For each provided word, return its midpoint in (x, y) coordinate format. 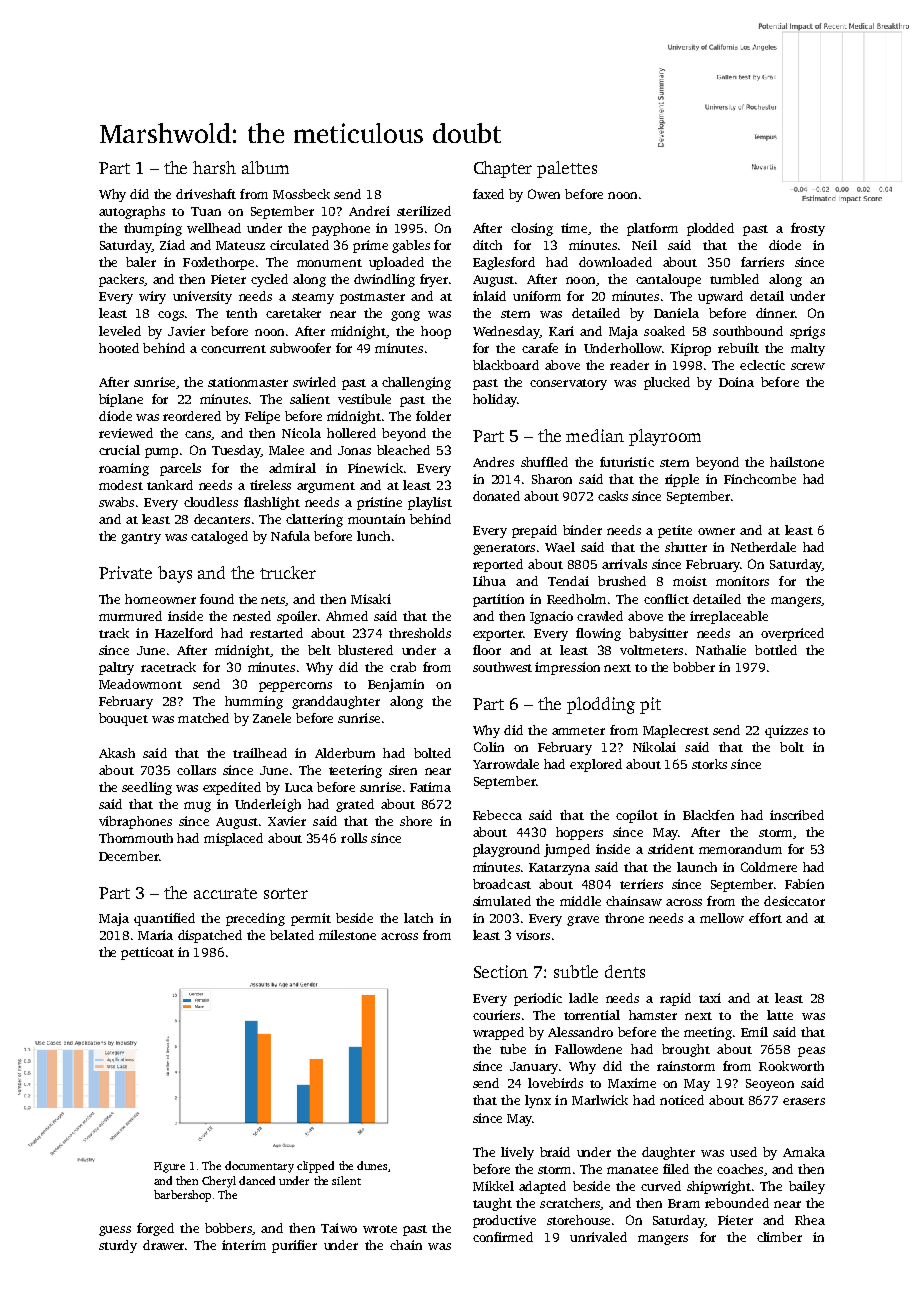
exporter (498, 635)
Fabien (804, 884)
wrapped (498, 1033)
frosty (808, 229)
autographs (132, 212)
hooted (119, 348)
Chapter (503, 169)
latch (418, 918)
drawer (163, 1245)
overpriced (792, 634)
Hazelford (184, 633)
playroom (665, 437)
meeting (708, 1033)
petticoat (147, 953)
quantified (164, 919)
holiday (495, 400)
